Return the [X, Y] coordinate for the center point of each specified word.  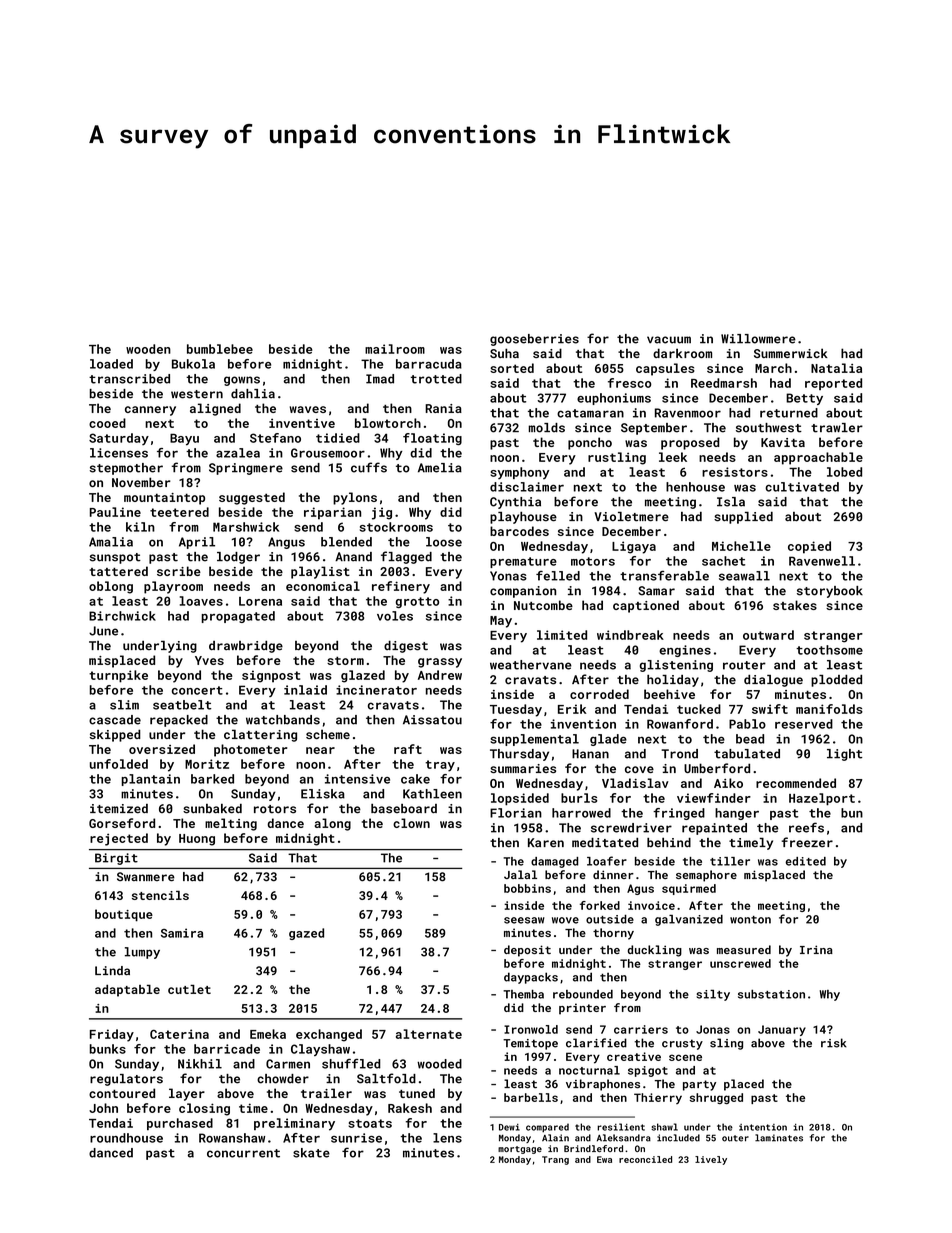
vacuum [669, 340]
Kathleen [432, 794]
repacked [179, 721]
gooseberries [534, 340]
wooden [148, 349]
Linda [112, 971]
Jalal [520, 874]
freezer [807, 842]
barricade [227, 1049]
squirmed [689, 889]
